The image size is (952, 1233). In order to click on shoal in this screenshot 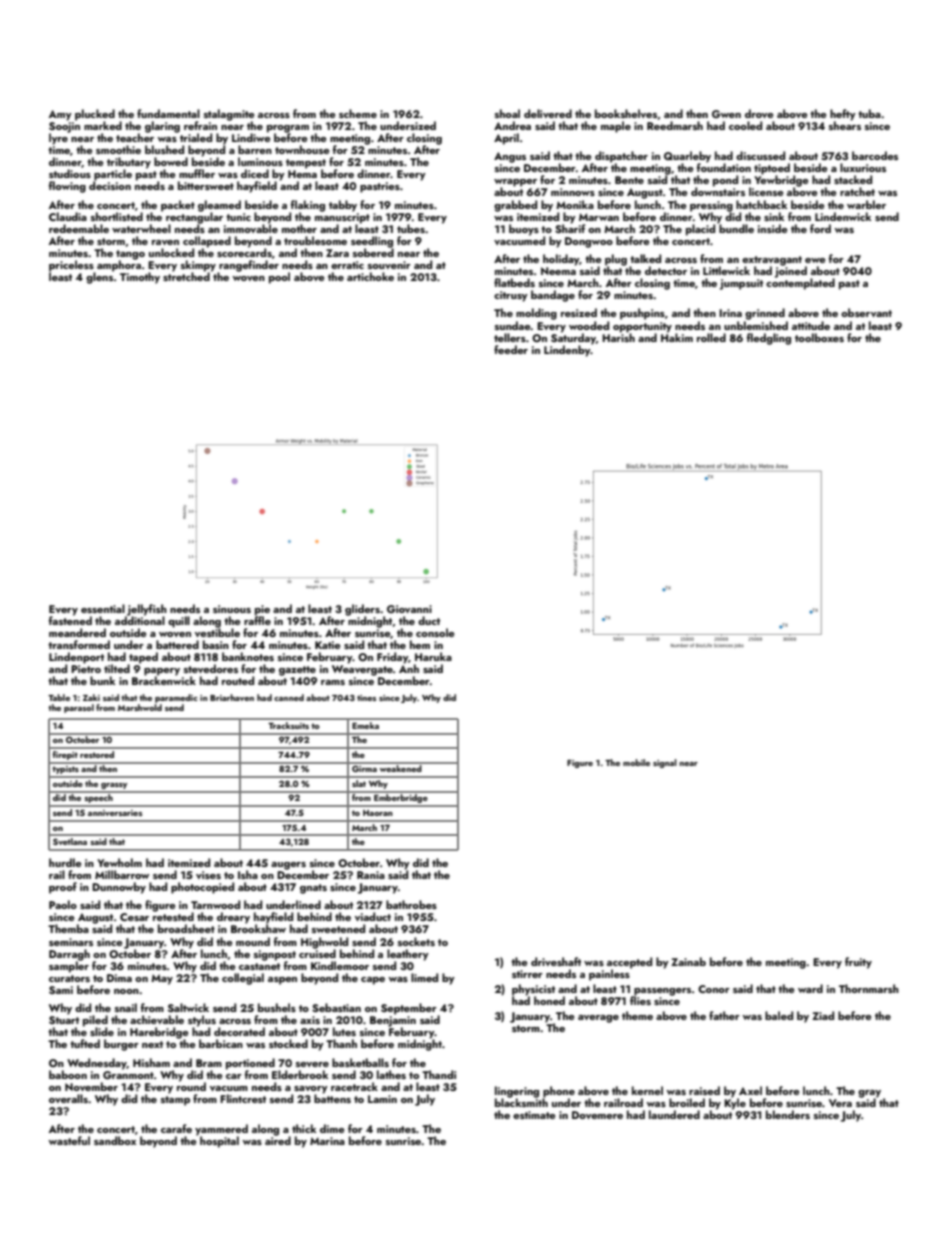, I will do `click(507, 113)`.
